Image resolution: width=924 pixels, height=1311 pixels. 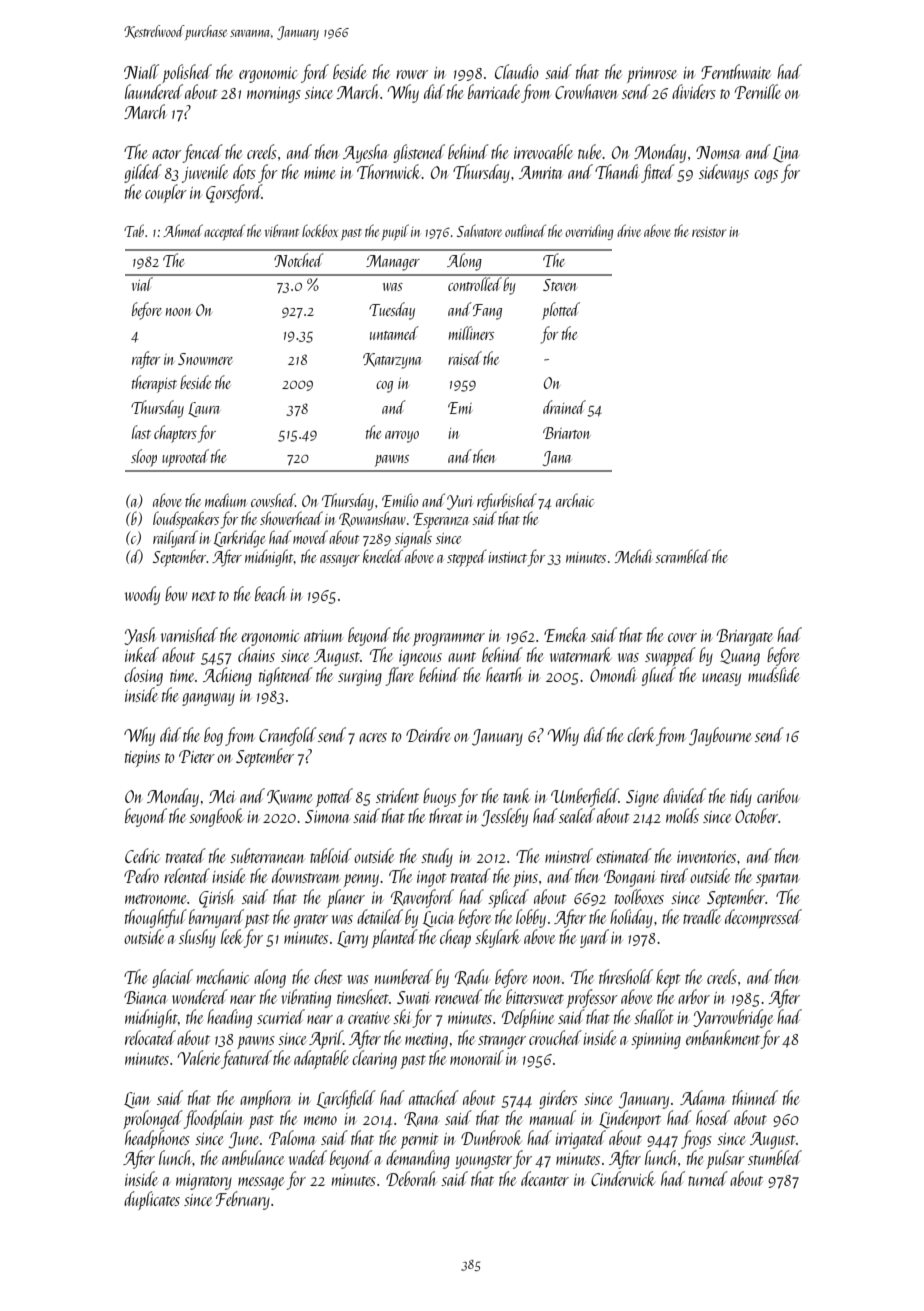 I want to click on Cinderwick, so click(x=623, y=1178).
